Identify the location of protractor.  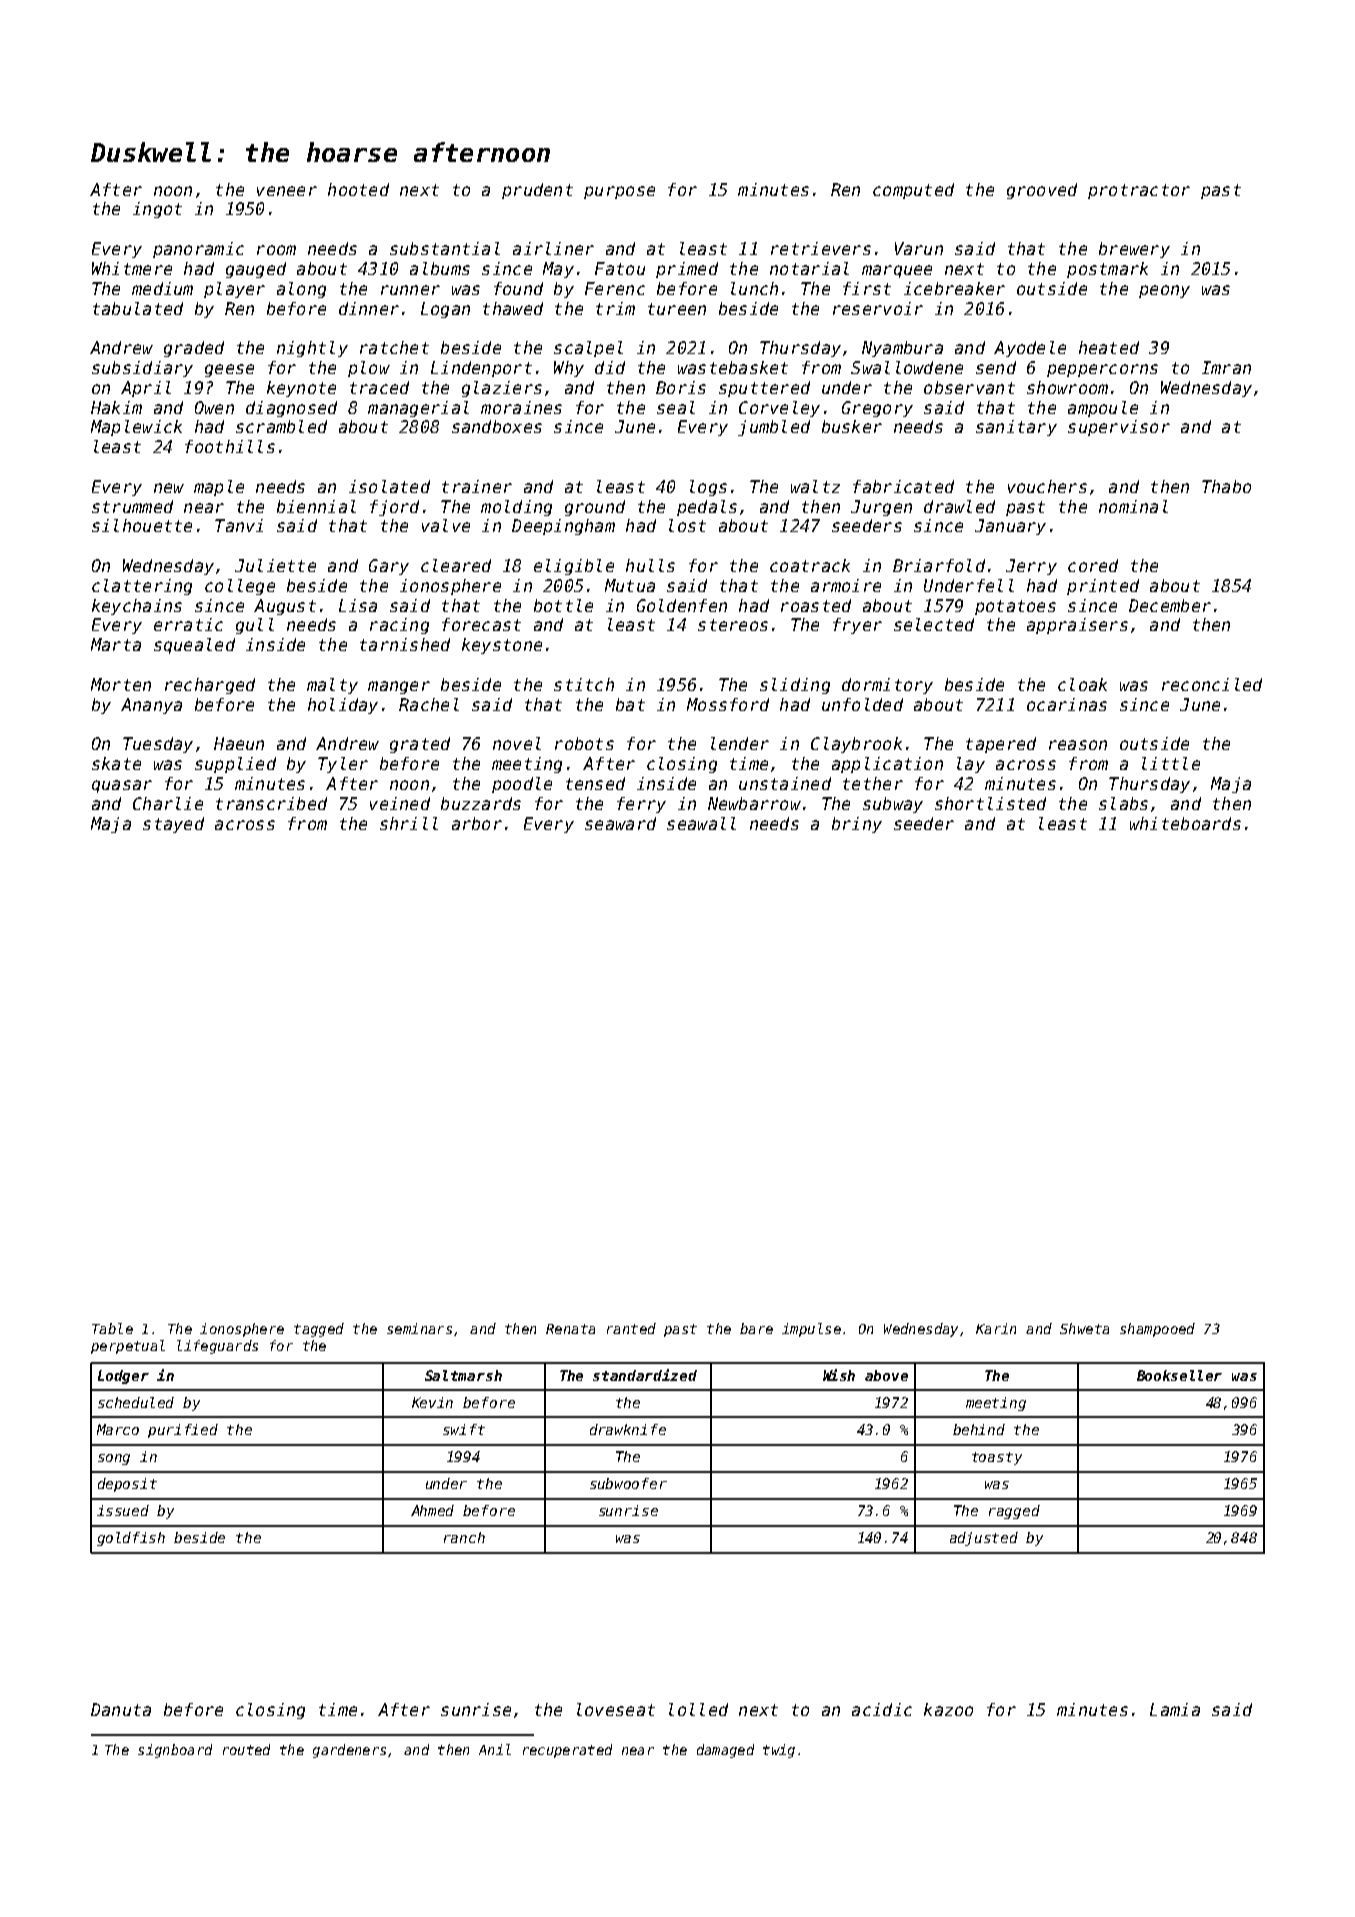
(1139, 191).
